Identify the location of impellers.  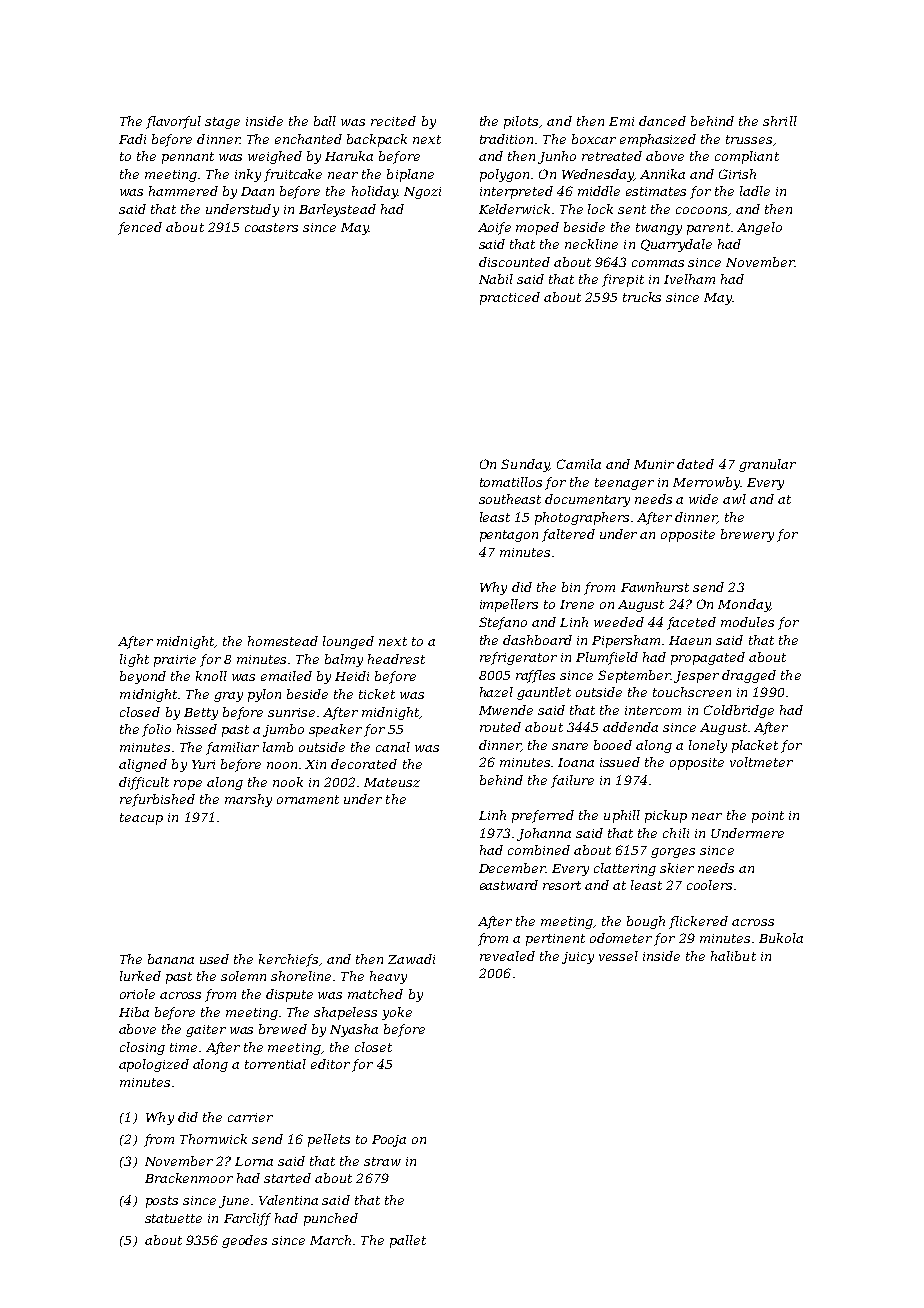
(509, 605).
